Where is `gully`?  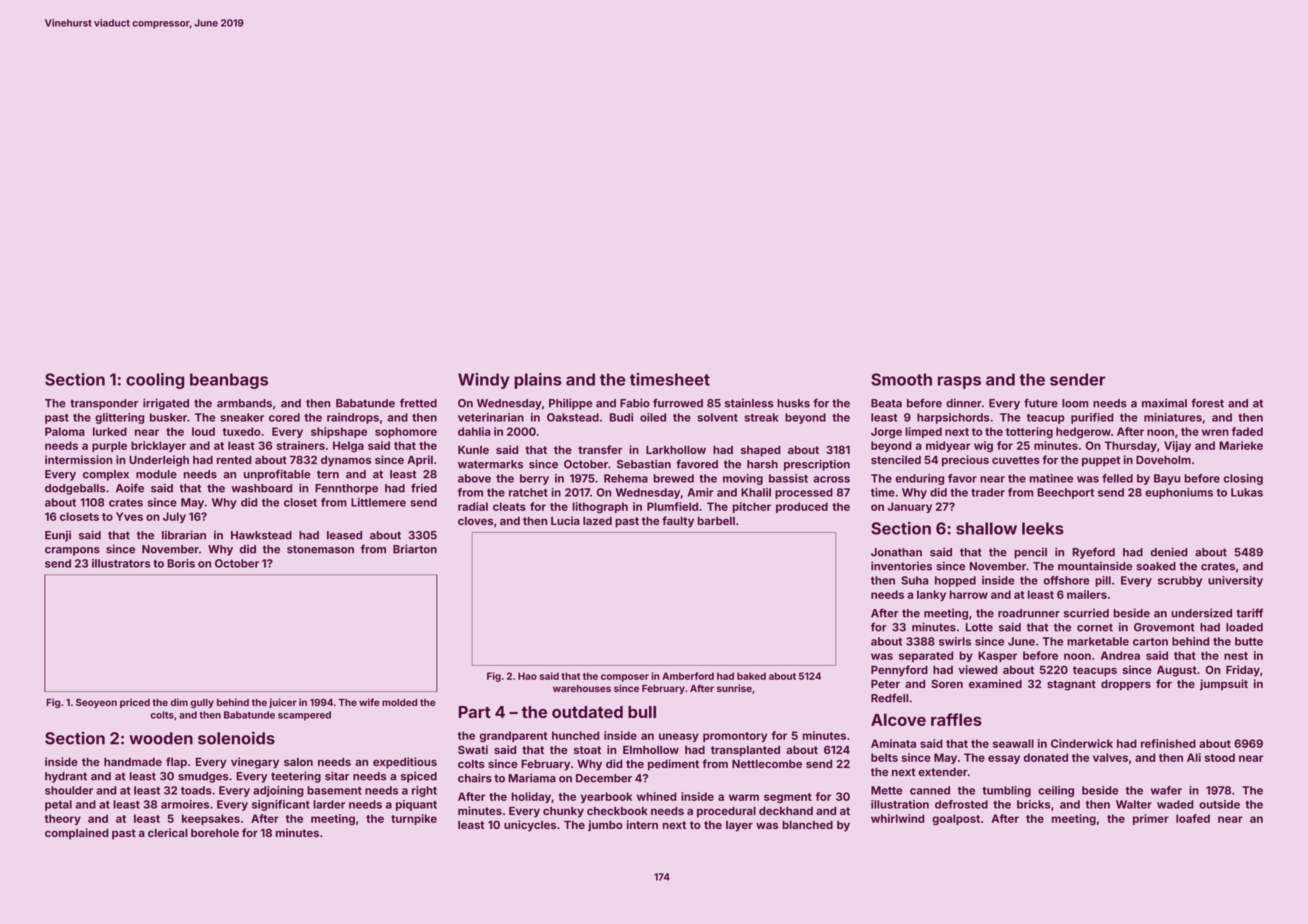 gully is located at coordinates (202, 703).
